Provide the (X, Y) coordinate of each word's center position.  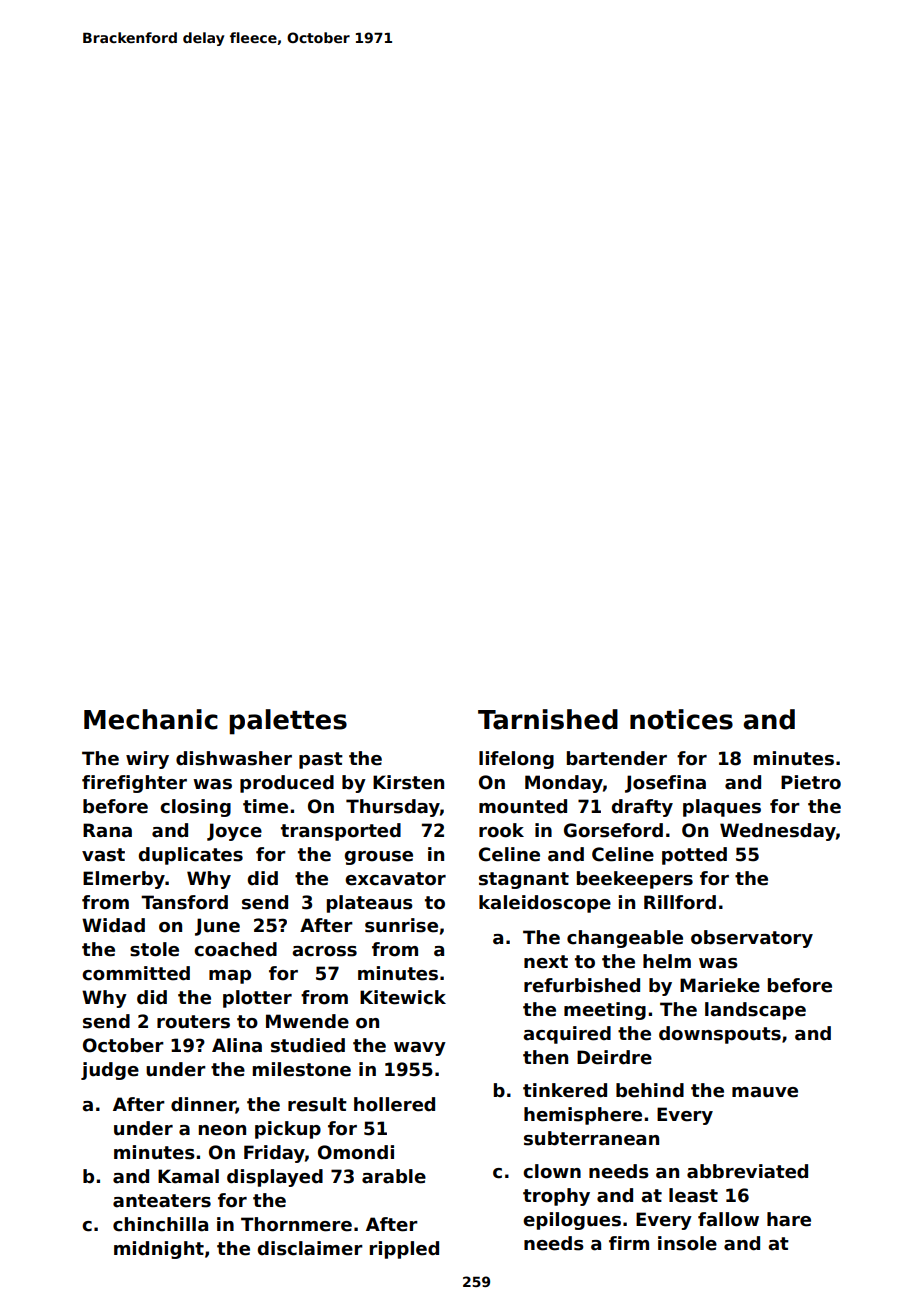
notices (681, 719)
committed (136, 973)
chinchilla (160, 1224)
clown (552, 1171)
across (324, 951)
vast (103, 855)
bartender (617, 758)
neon (222, 1130)
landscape (755, 1011)
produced (287, 784)
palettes (288, 722)
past (321, 760)
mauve (765, 1092)
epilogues (572, 1221)
